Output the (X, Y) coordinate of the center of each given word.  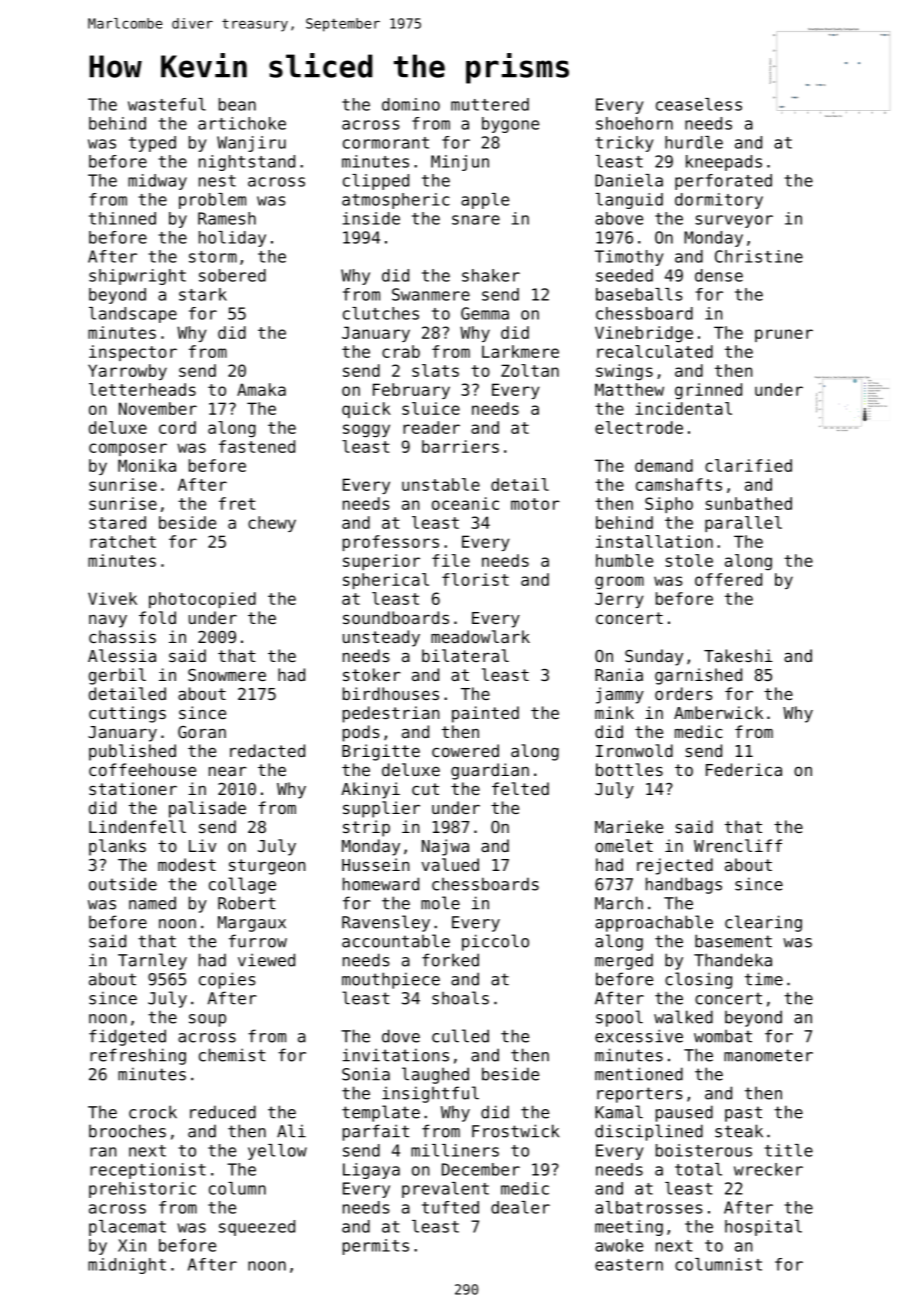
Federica (744, 769)
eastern (629, 1265)
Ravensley (386, 923)
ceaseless (699, 104)
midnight (127, 1266)
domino (411, 104)
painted (485, 714)
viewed (266, 960)
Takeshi (738, 655)
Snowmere (227, 675)
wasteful (167, 104)
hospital (763, 1228)
